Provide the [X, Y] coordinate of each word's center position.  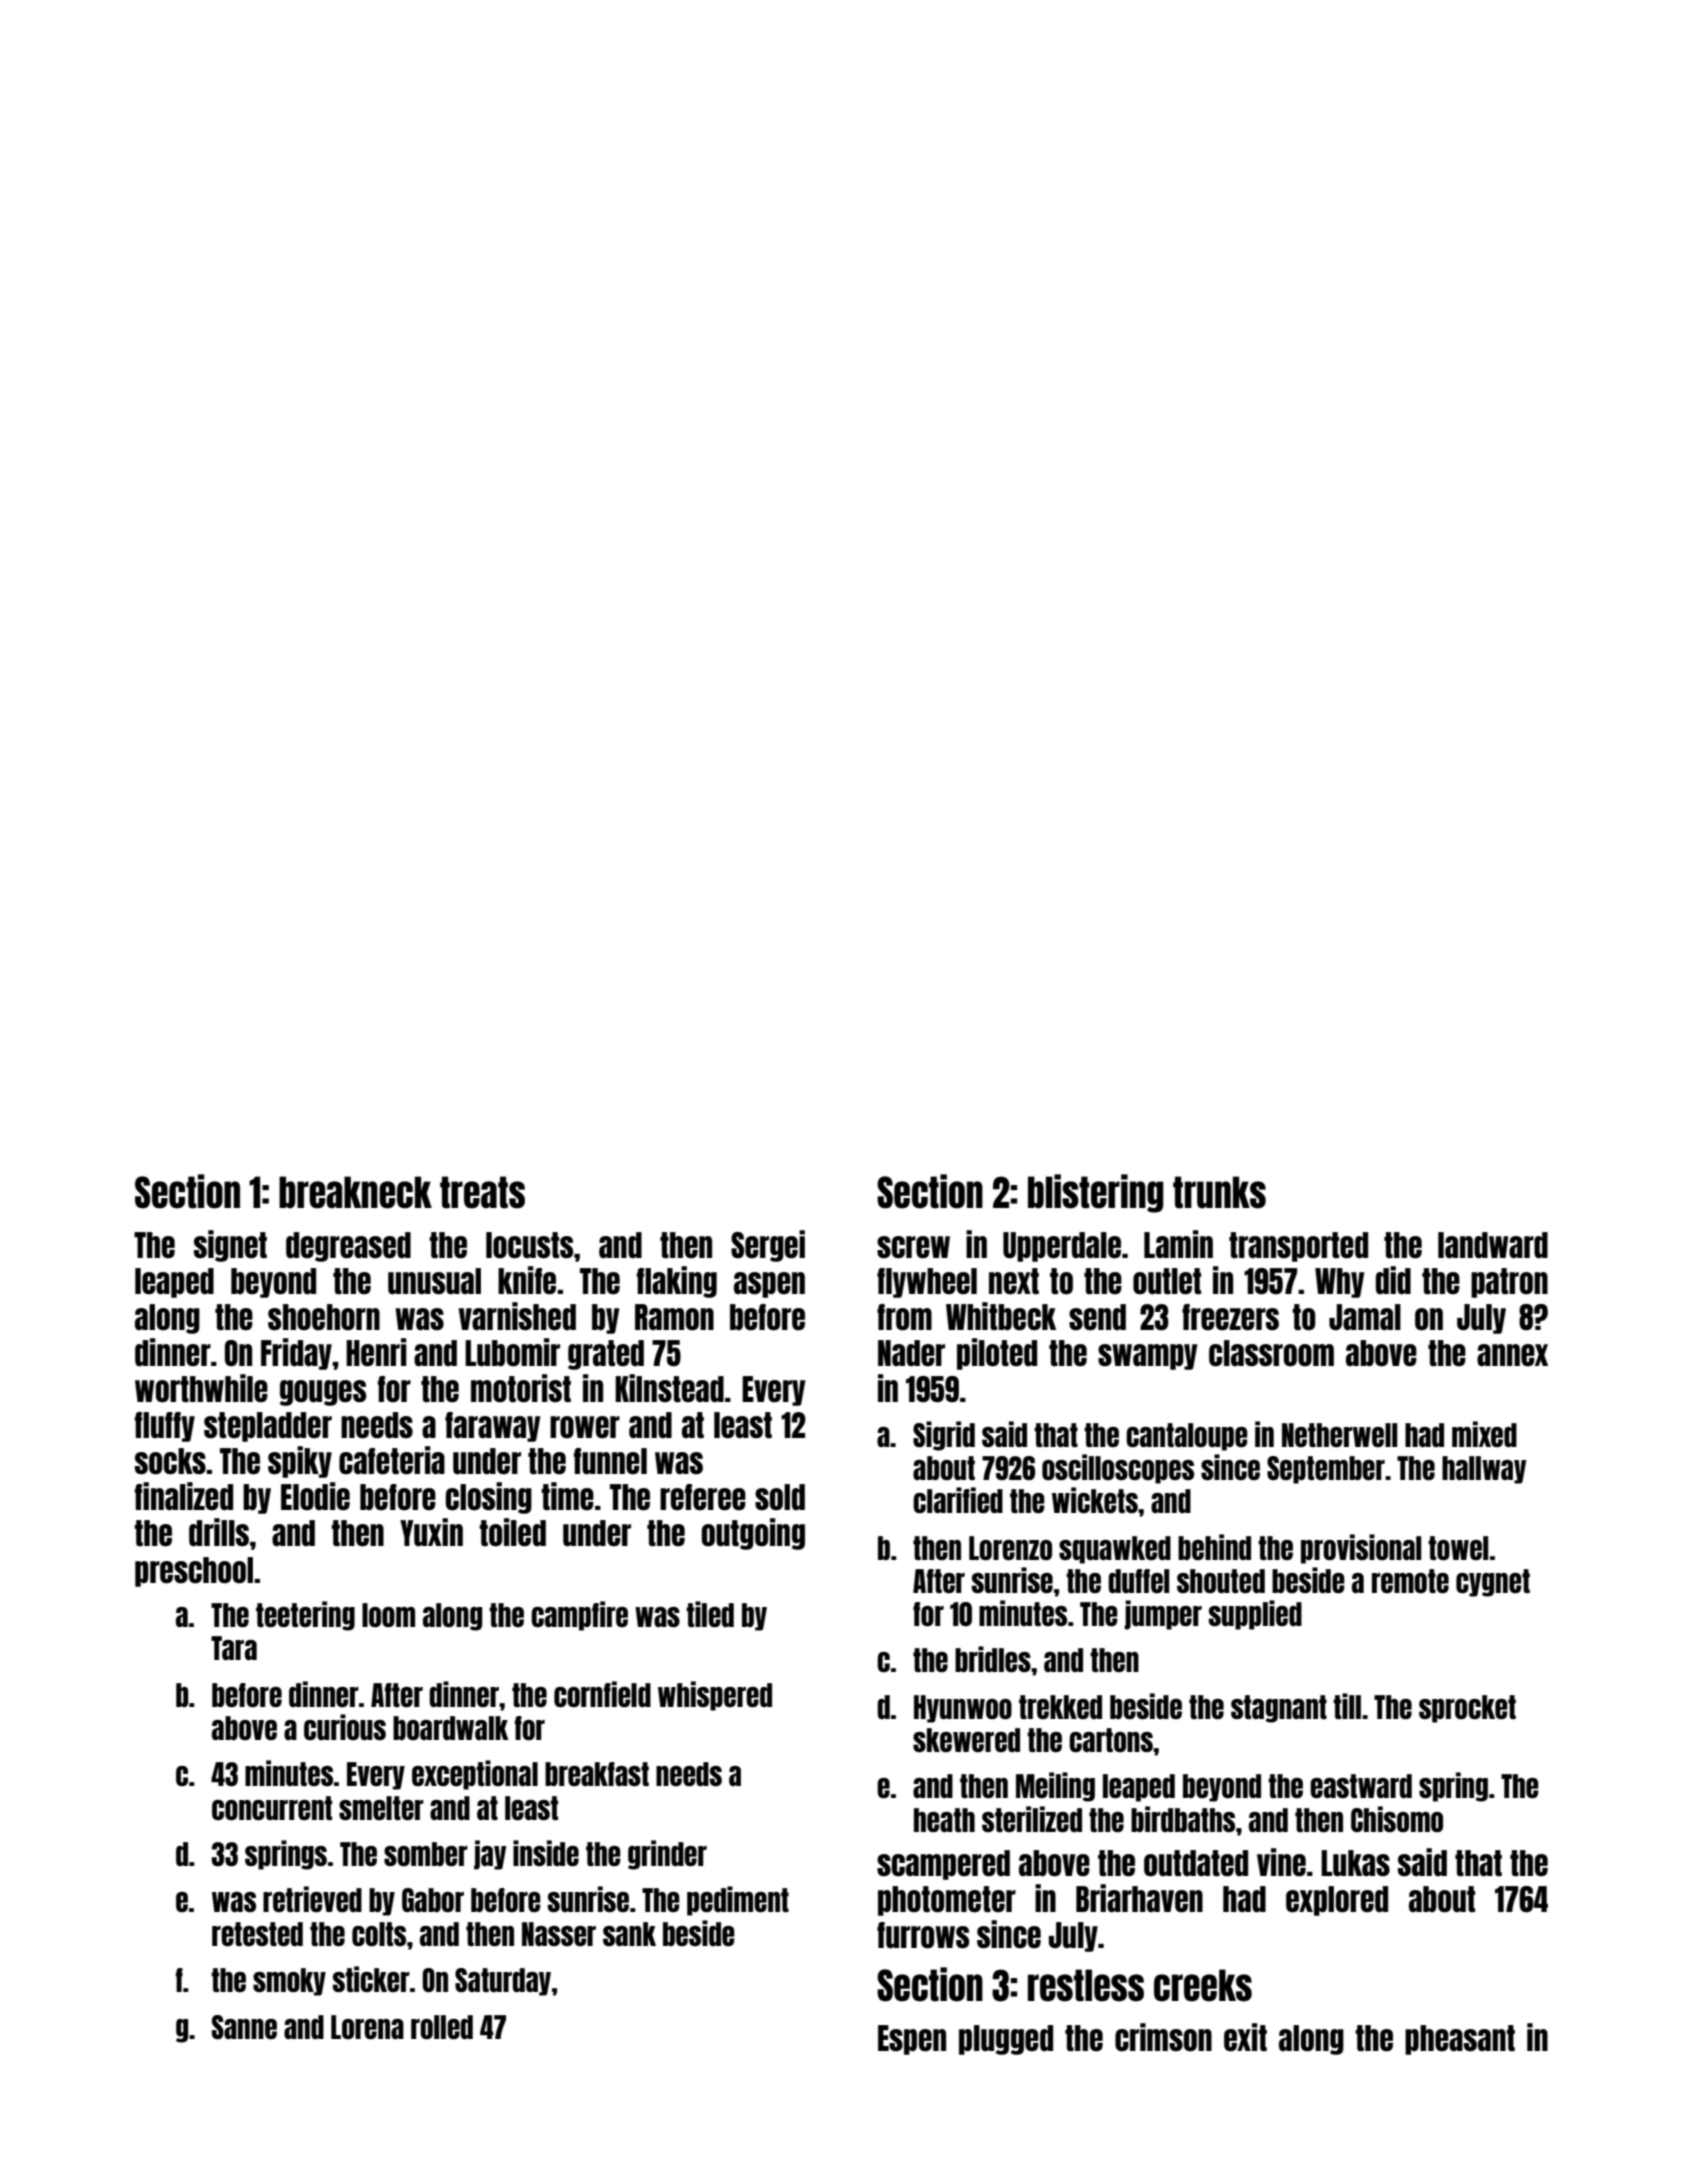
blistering [1096, 1193]
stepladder [268, 1427]
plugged [1006, 2040]
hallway [1484, 1470]
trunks [1219, 1192]
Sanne [244, 2027]
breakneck [355, 1192]
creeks [1203, 1985]
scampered [943, 1865]
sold [780, 1497]
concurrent [272, 1808]
